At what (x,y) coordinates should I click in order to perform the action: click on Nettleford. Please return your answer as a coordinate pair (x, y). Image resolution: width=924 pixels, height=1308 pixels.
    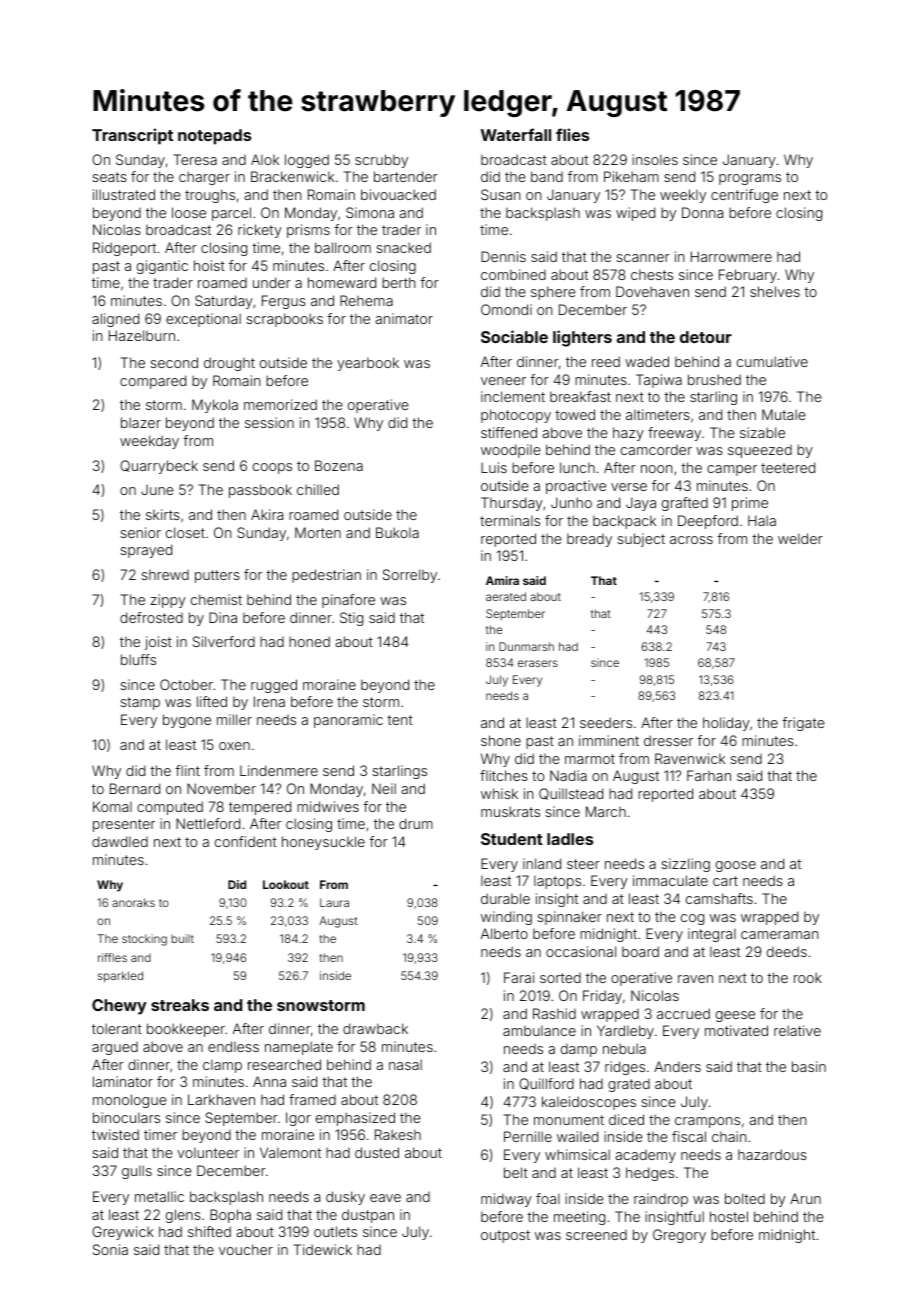
    Looking at the image, I should click on (208, 823).
